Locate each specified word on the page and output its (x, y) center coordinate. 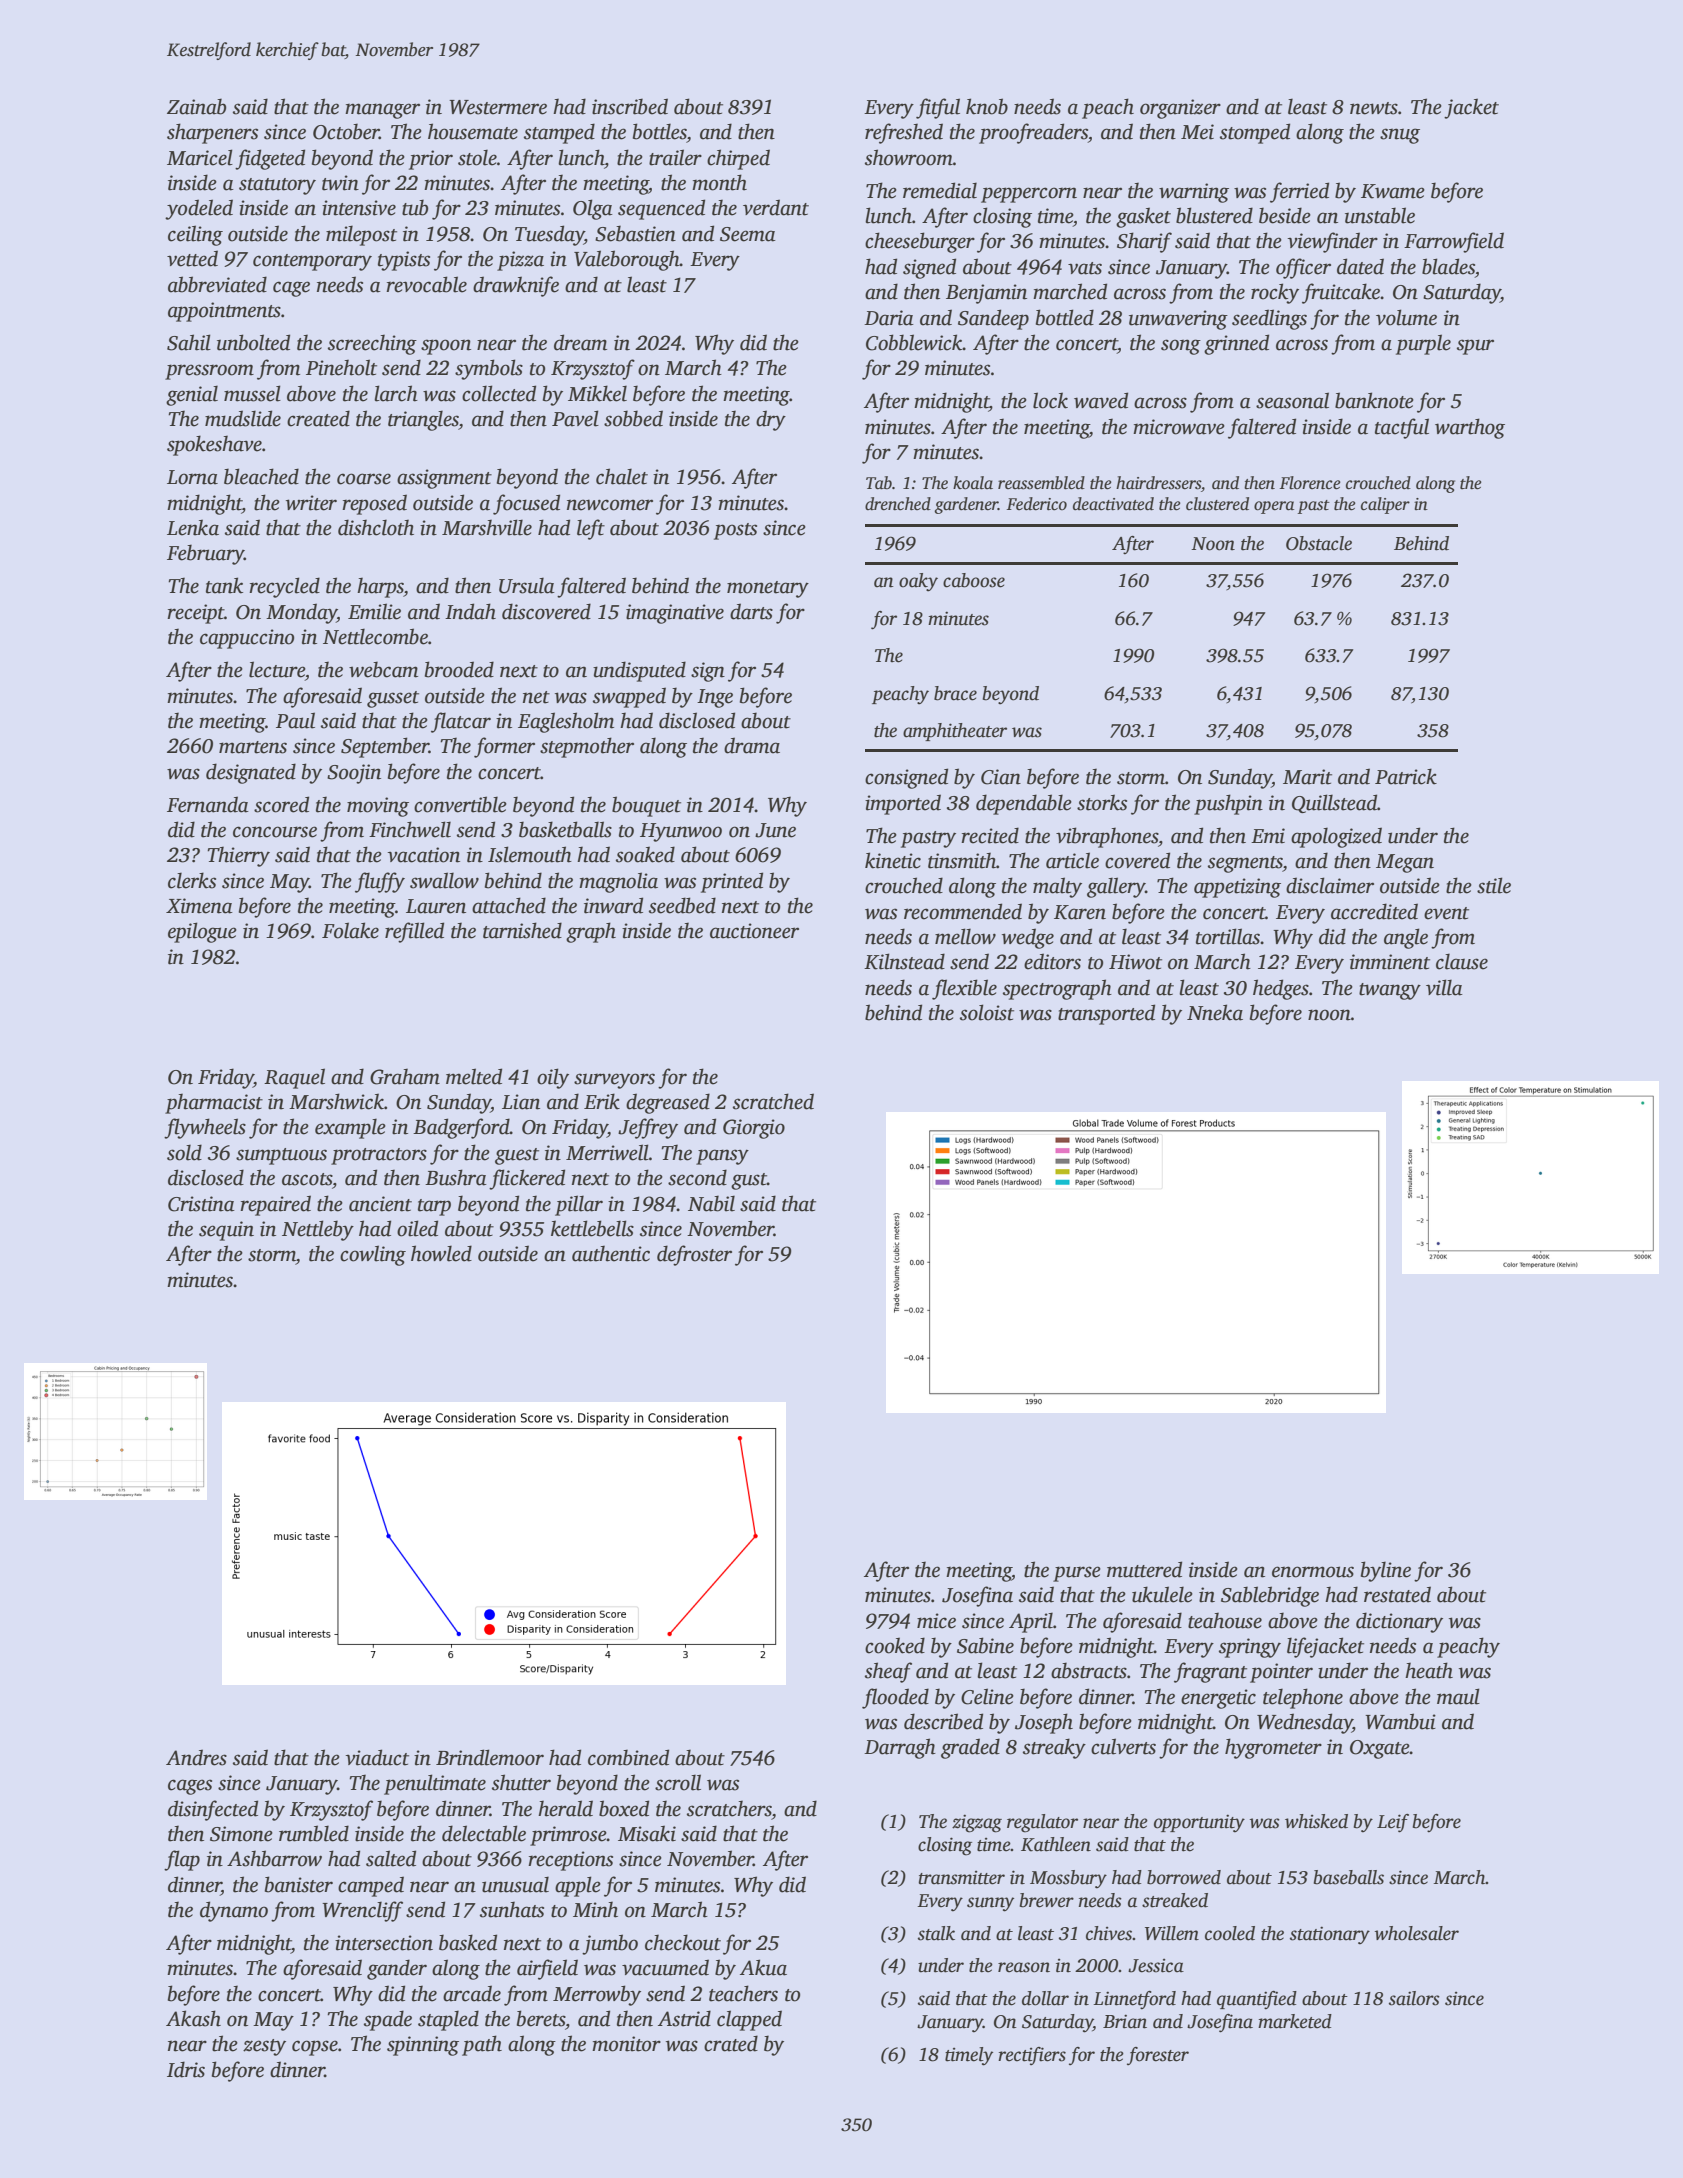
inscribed (630, 106)
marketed (1295, 2021)
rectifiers (1032, 2056)
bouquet (646, 806)
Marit (1307, 777)
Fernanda (208, 804)
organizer (1180, 109)
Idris (186, 2069)
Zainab (196, 106)
